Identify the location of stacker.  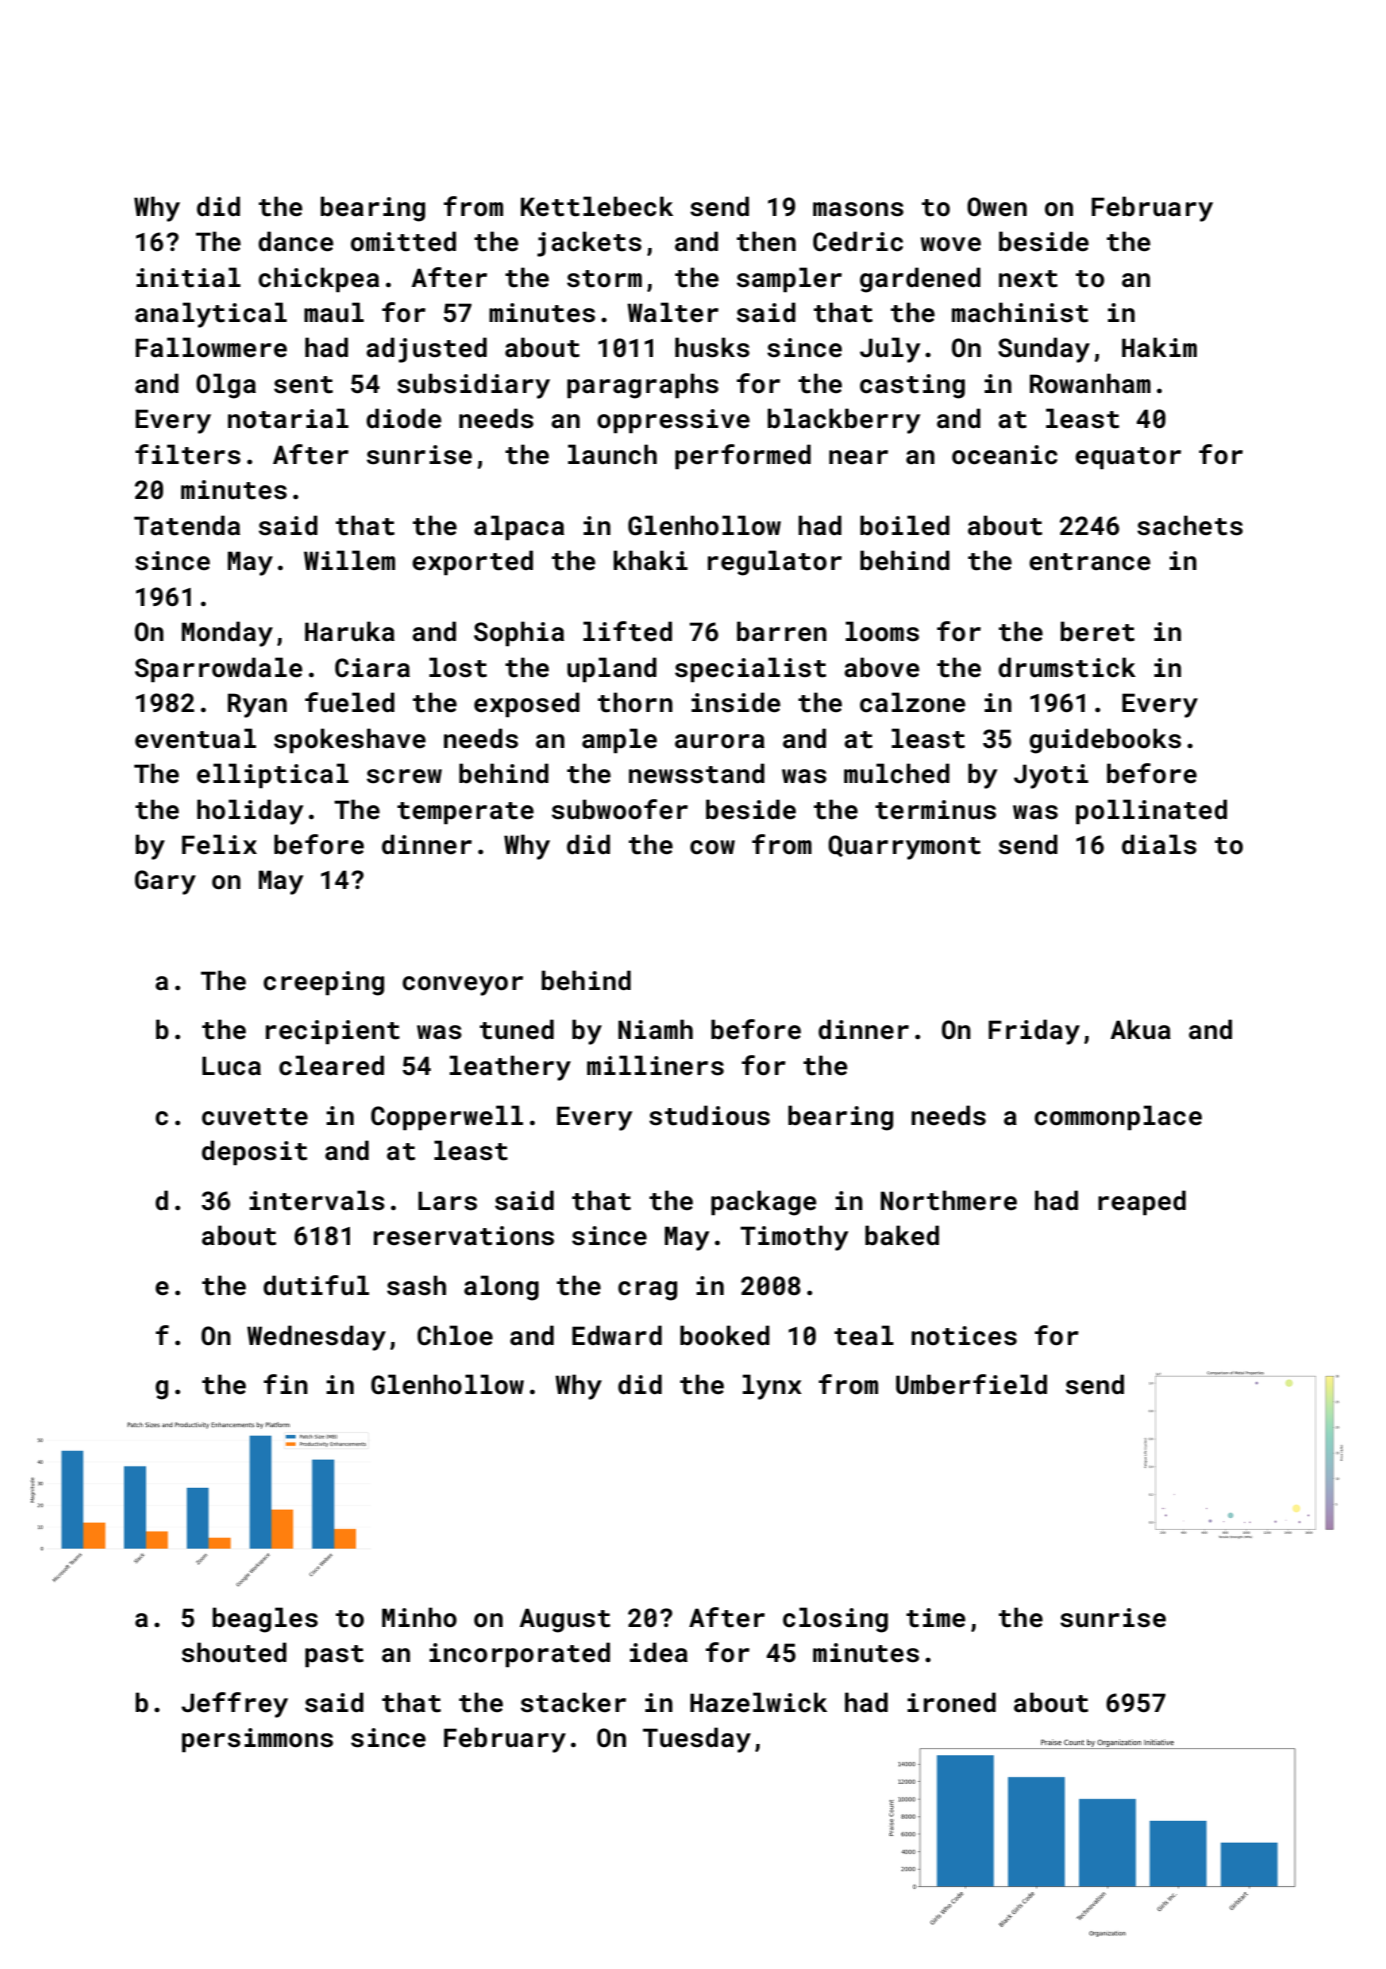
(573, 1702).
